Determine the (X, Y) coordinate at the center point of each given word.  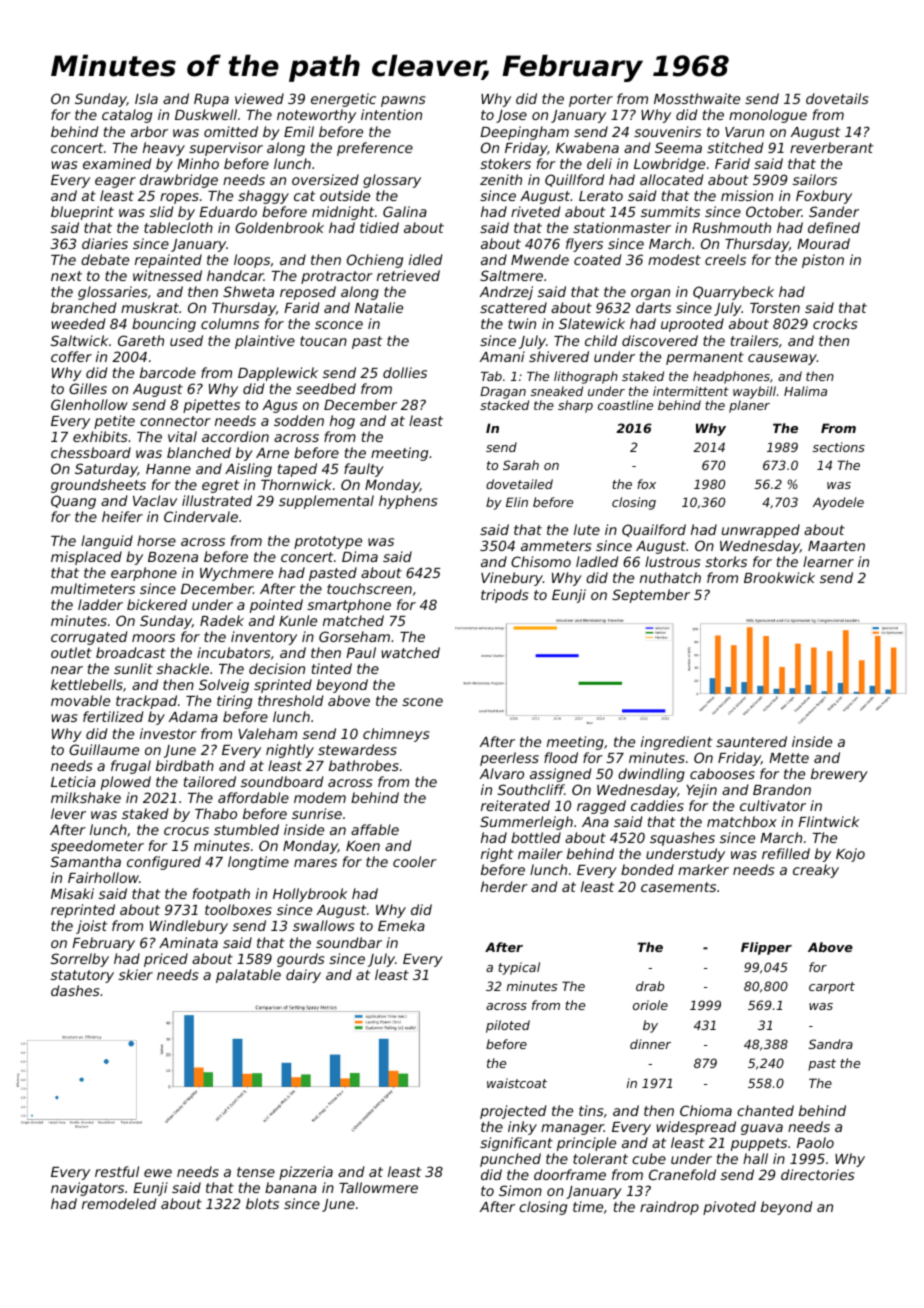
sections (839, 447)
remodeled (119, 1203)
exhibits (100, 436)
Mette (789, 758)
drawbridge (179, 181)
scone (422, 702)
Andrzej (506, 293)
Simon (520, 1190)
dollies (405, 372)
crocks (835, 323)
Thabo (216, 813)
